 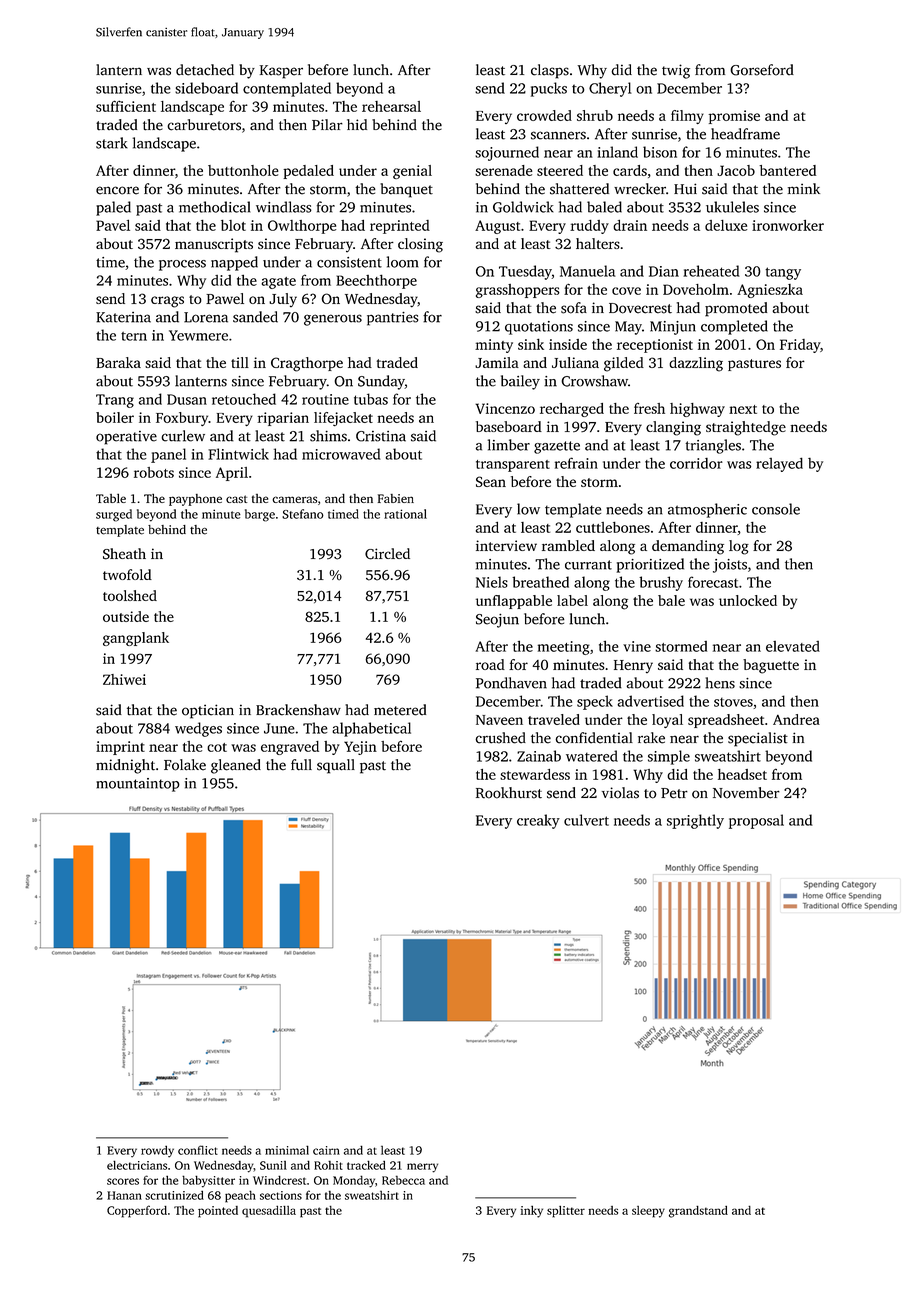 I want to click on Kasper, so click(x=281, y=72).
